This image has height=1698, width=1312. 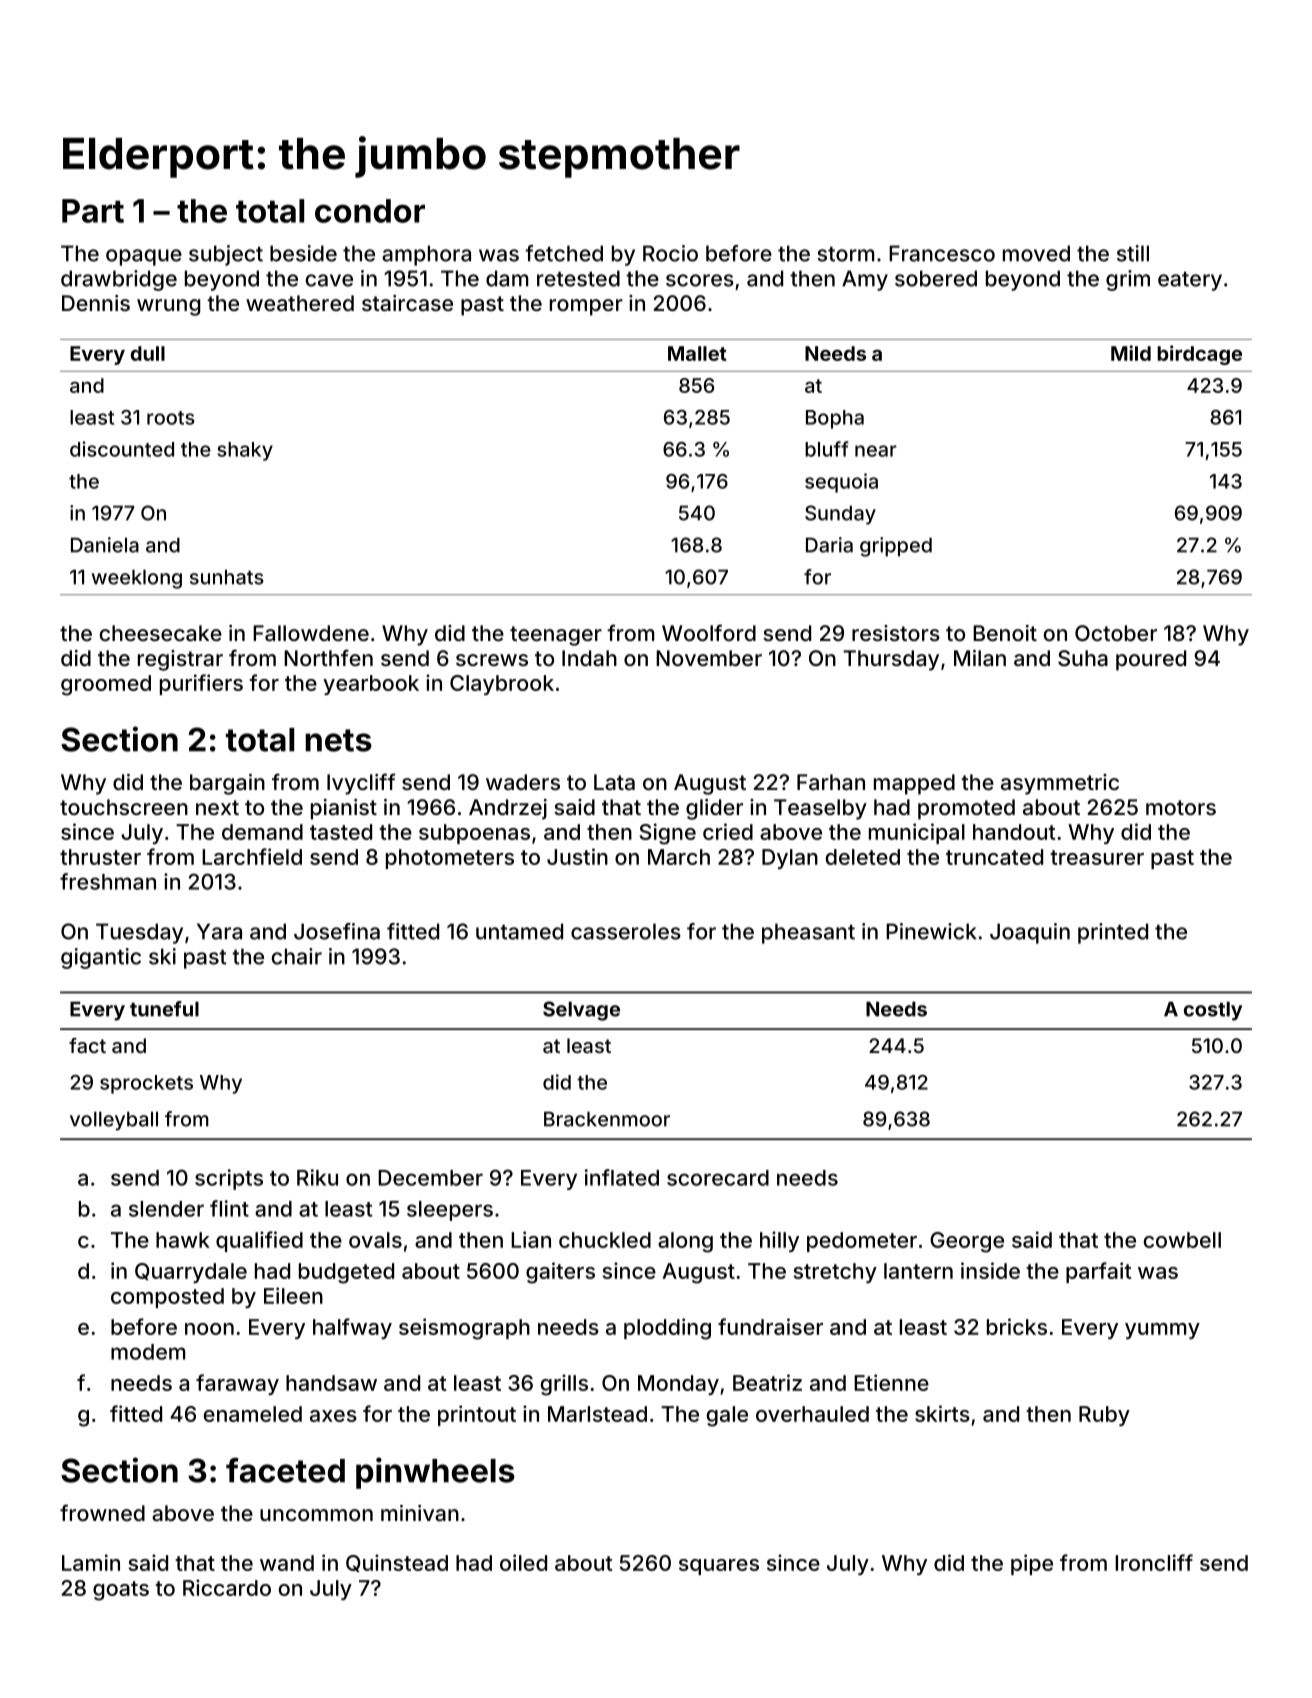 I want to click on oiled, so click(x=523, y=1562).
